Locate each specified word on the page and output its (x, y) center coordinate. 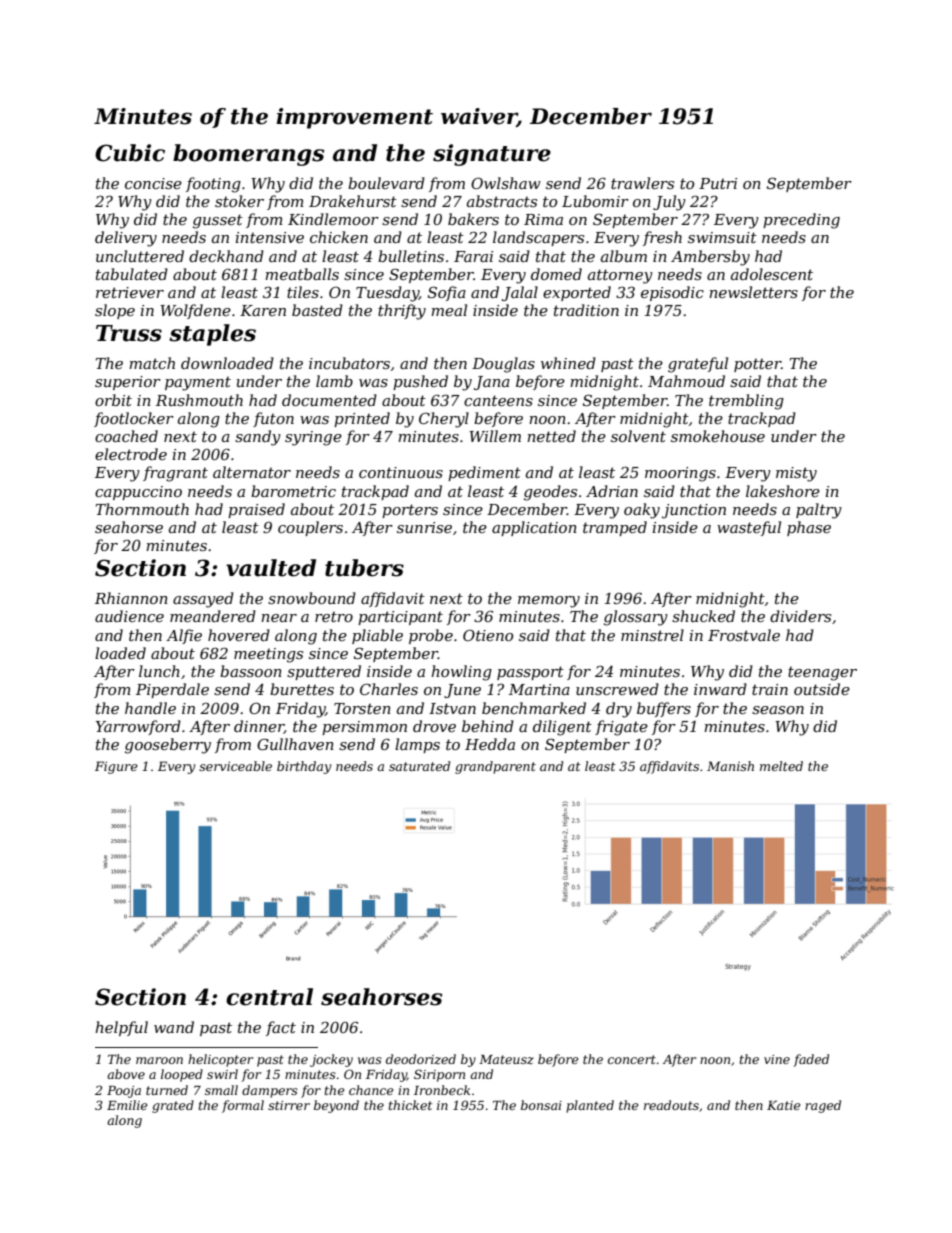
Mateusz (506, 1059)
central (269, 997)
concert (632, 1059)
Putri (718, 183)
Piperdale (172, 690)
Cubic (130, 153)
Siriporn (439, 1075)
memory (549, 602)
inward (720, 689)
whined (568, 363)
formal (243, 1106)
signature (492, 155)
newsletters (753, 292)
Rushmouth (199, 400)
